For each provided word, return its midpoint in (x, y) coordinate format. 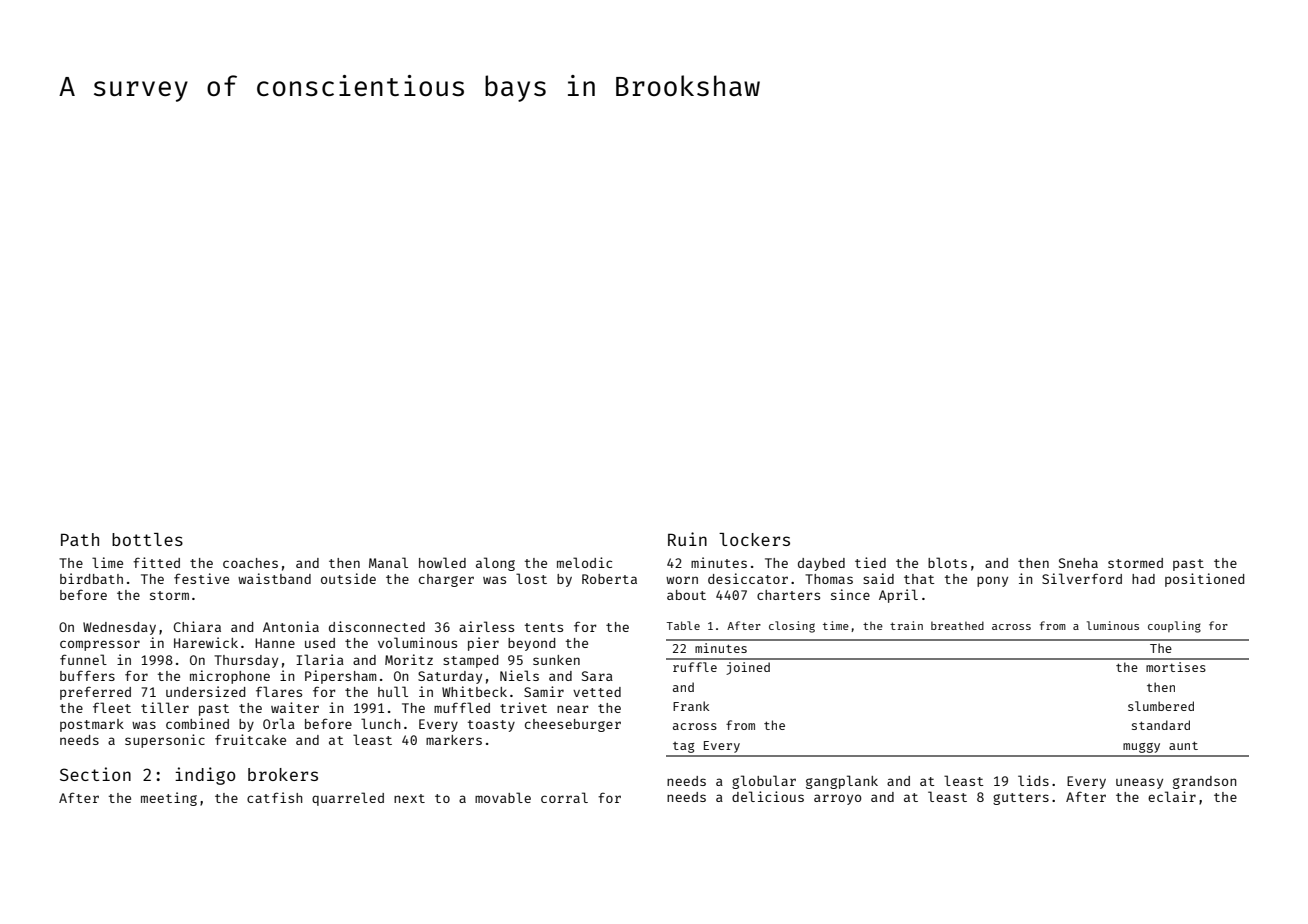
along (495, 564)
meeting (169, 799)
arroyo (838, 799)
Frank (691, 706)
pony (992, 581)
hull (393, 691)
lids (1033, 780)
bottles (147, 539)
